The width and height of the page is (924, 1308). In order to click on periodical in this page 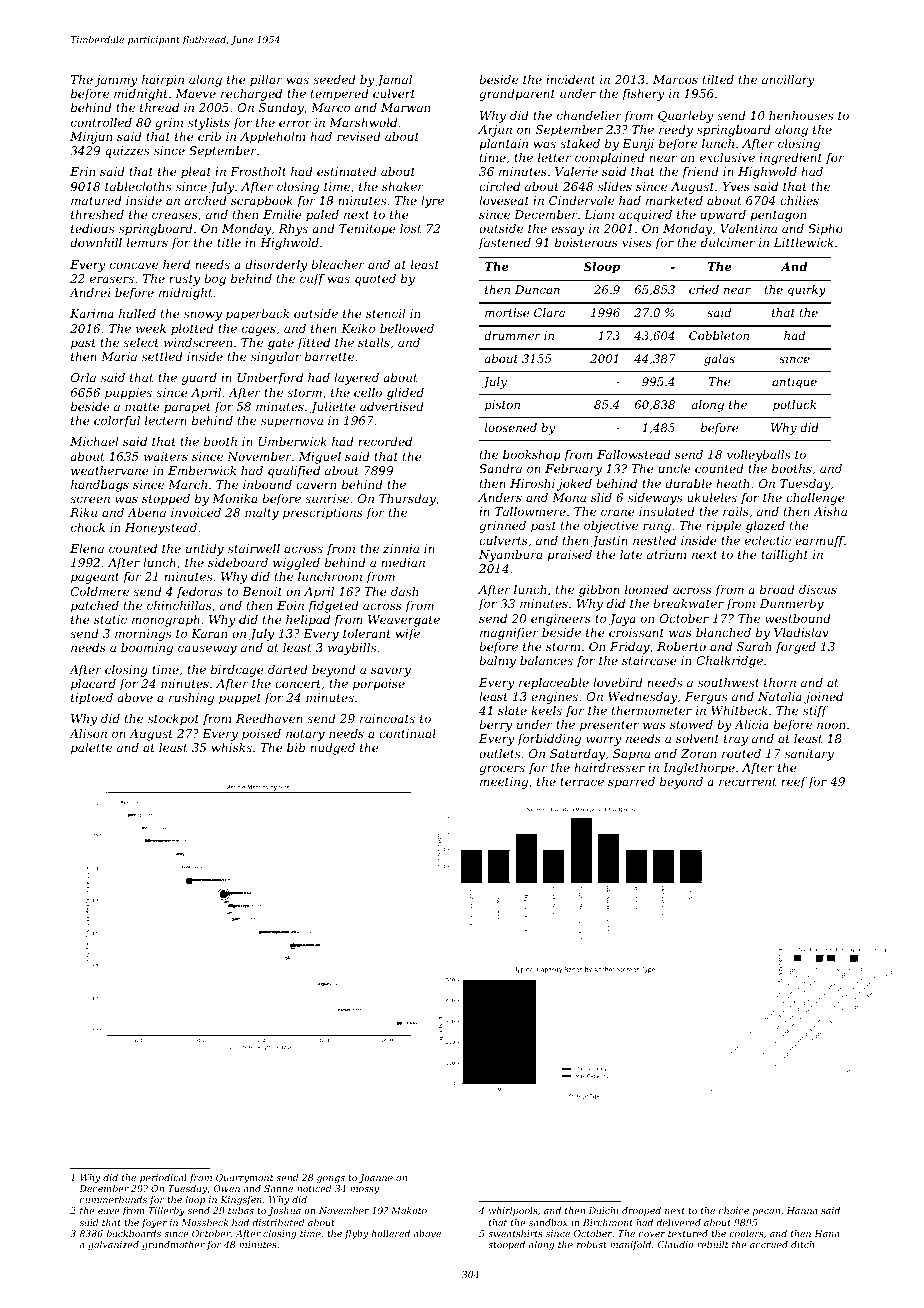, I will do `click(163, 1178)`.
